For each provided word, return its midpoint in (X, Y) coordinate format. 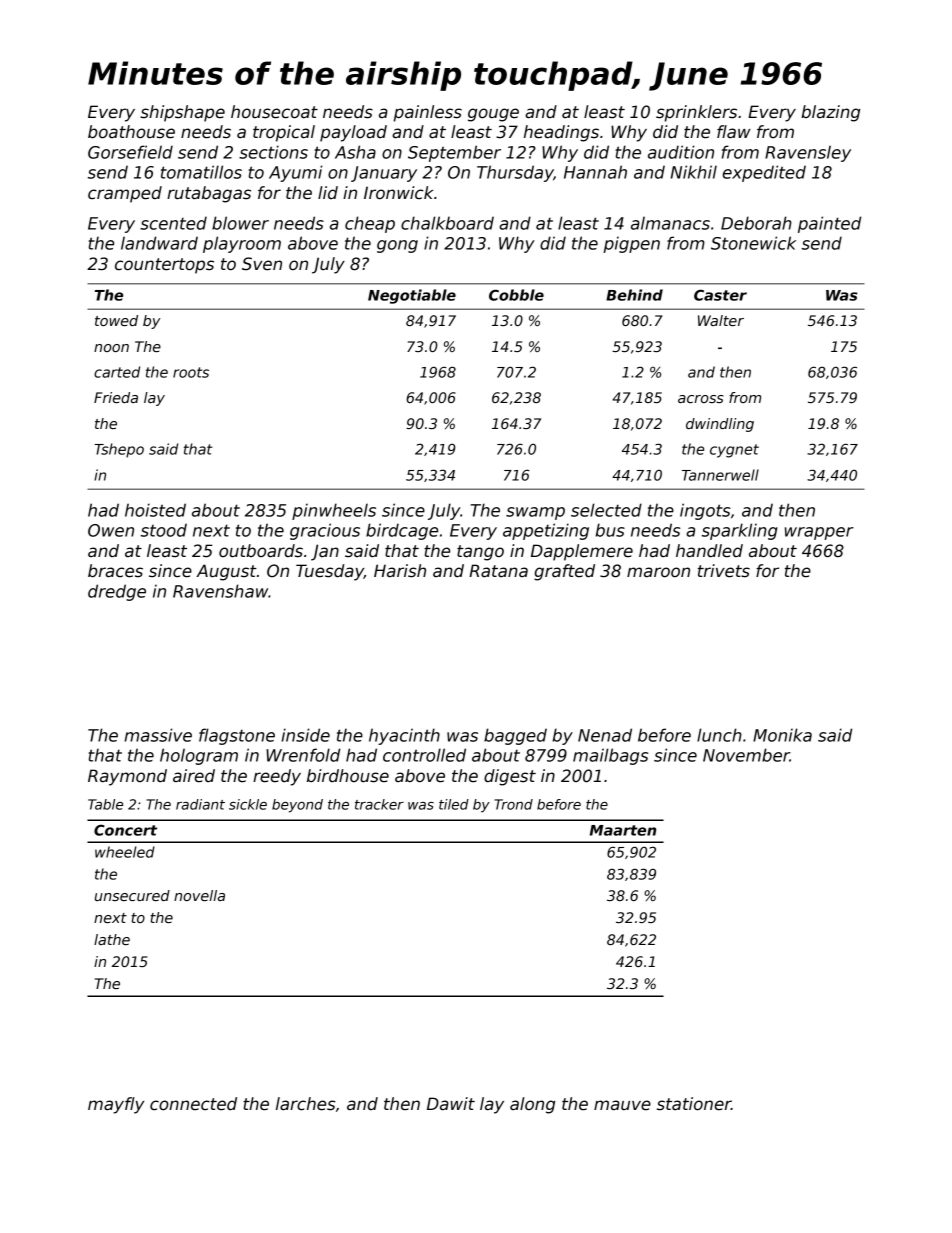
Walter (721, 320)
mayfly (116, 1105)
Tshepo (119, 450)
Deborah (756, 223)
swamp (535, 513)
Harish (400, 571)
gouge (493, 115)
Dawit (451, 1104)
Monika (782, 735)
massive (158, 735)
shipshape (182, 113)
